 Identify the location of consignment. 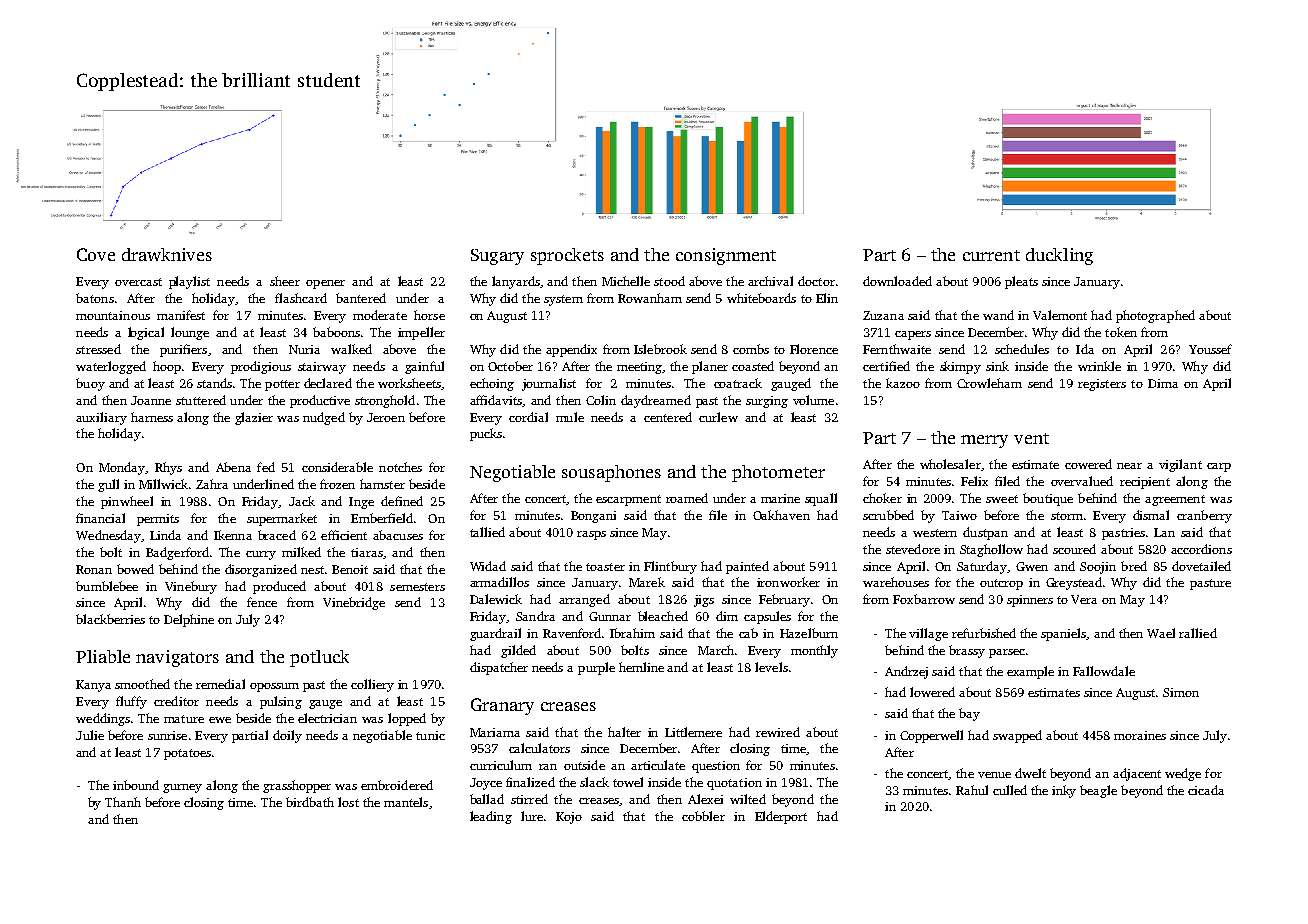
(726, 256).
